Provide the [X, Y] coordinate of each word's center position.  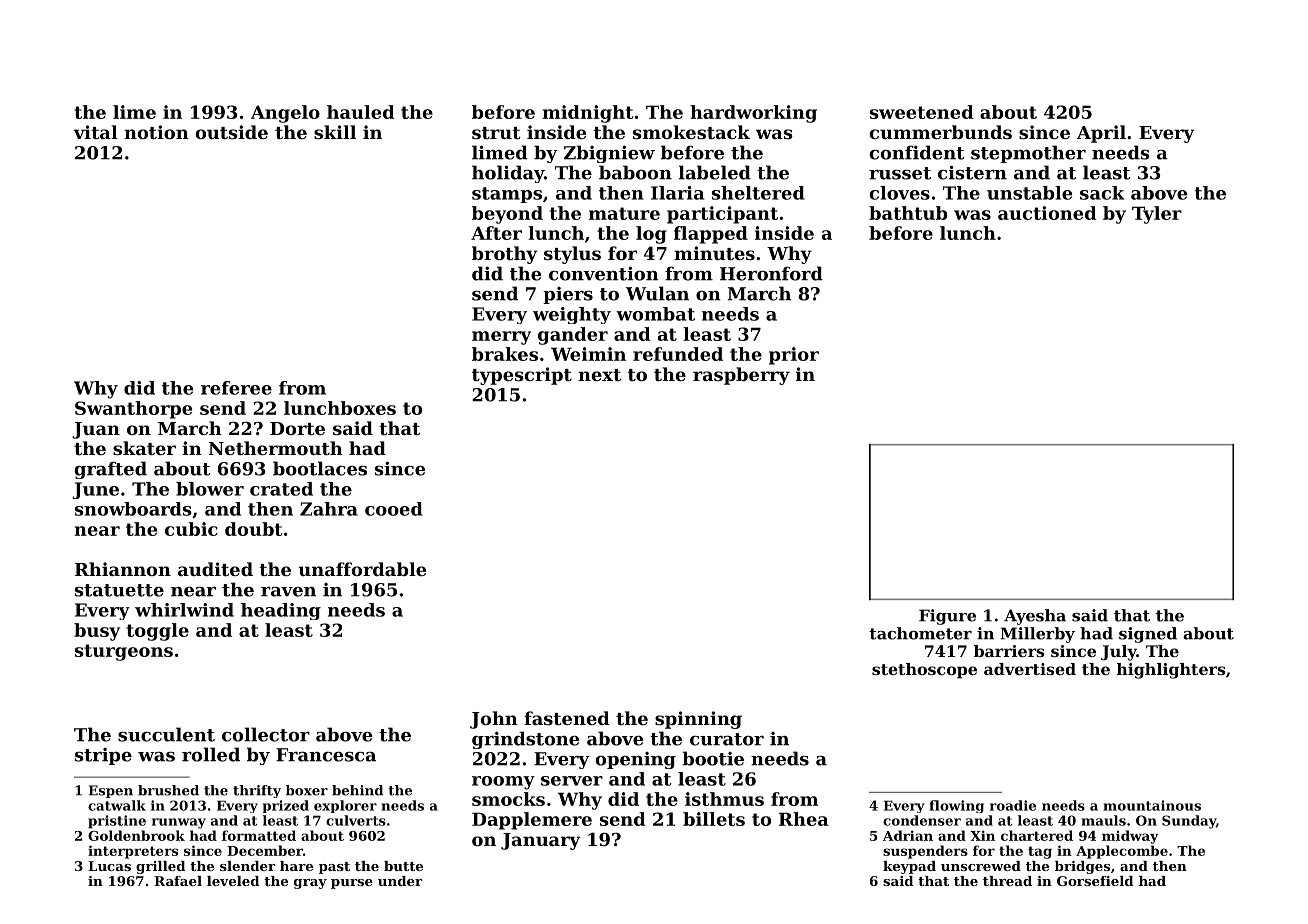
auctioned [1047, 213]
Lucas [109, 866]
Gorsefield [1095, 881]
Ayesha [1035, 617]
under [400, 881]
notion [156, 132]
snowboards [133, 509]
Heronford [771, 273]
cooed [394, 509]
